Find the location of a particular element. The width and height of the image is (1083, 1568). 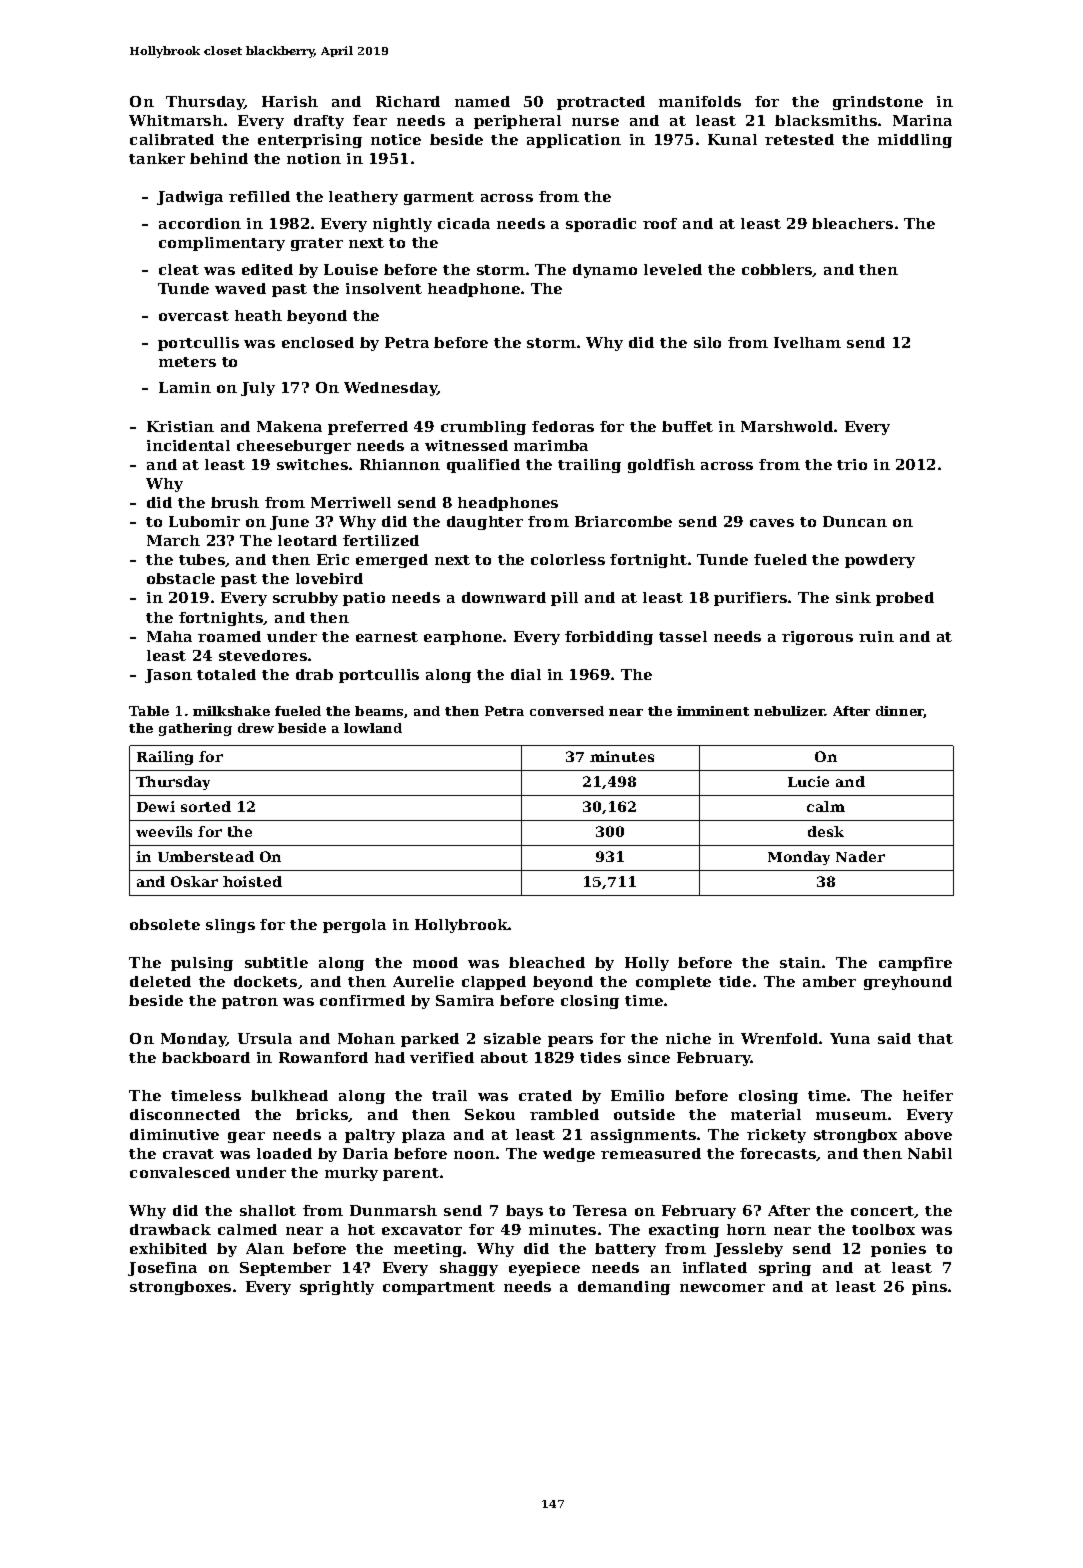

Nader is located at coordinates (860, 856).
